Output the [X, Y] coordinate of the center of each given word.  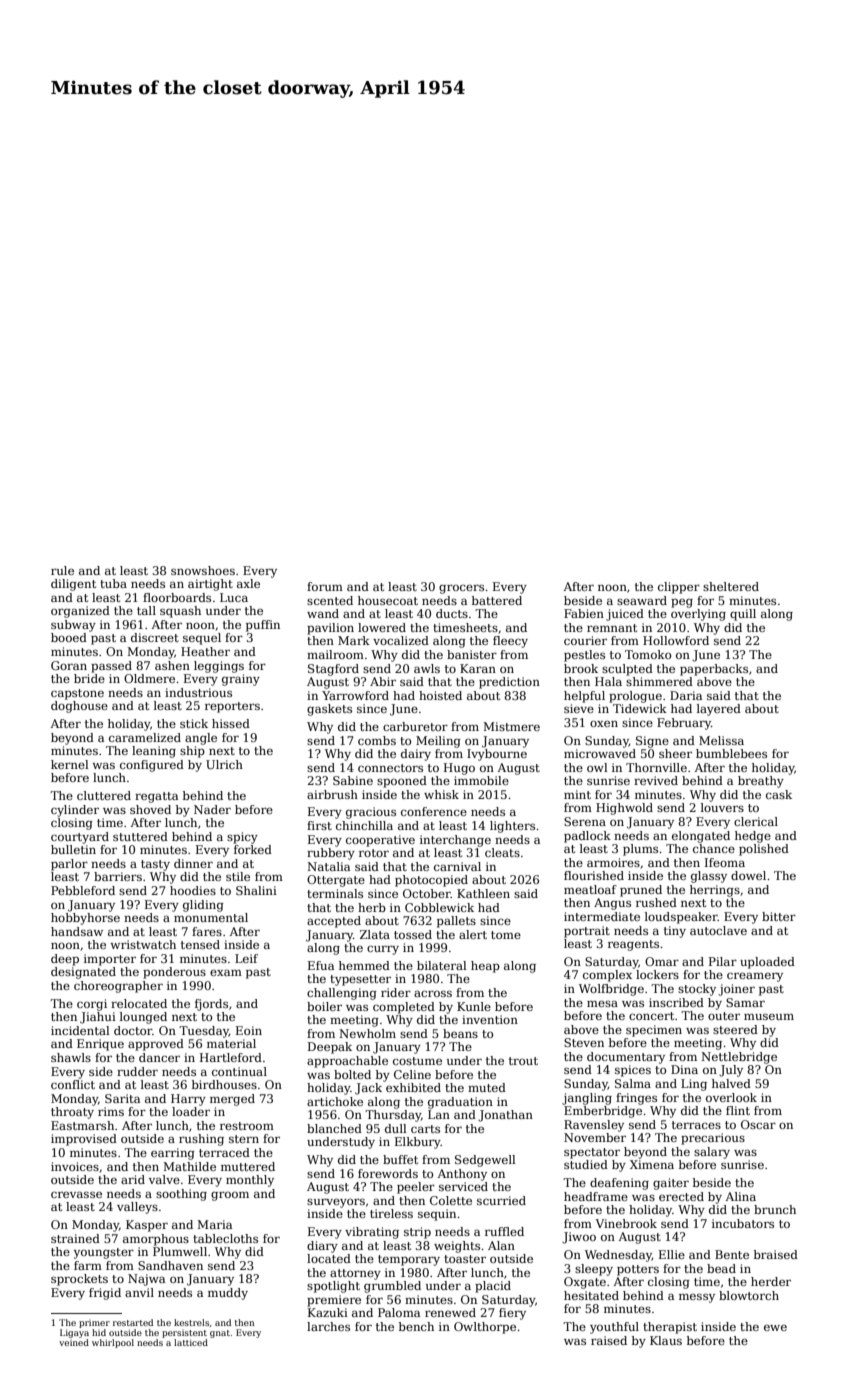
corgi [92, 1005]
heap [485, 967]
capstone [77, 694]
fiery [512, 1314]
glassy [709, 877]
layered [719, 710]
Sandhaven [170, 1265]
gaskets [329, 710]
